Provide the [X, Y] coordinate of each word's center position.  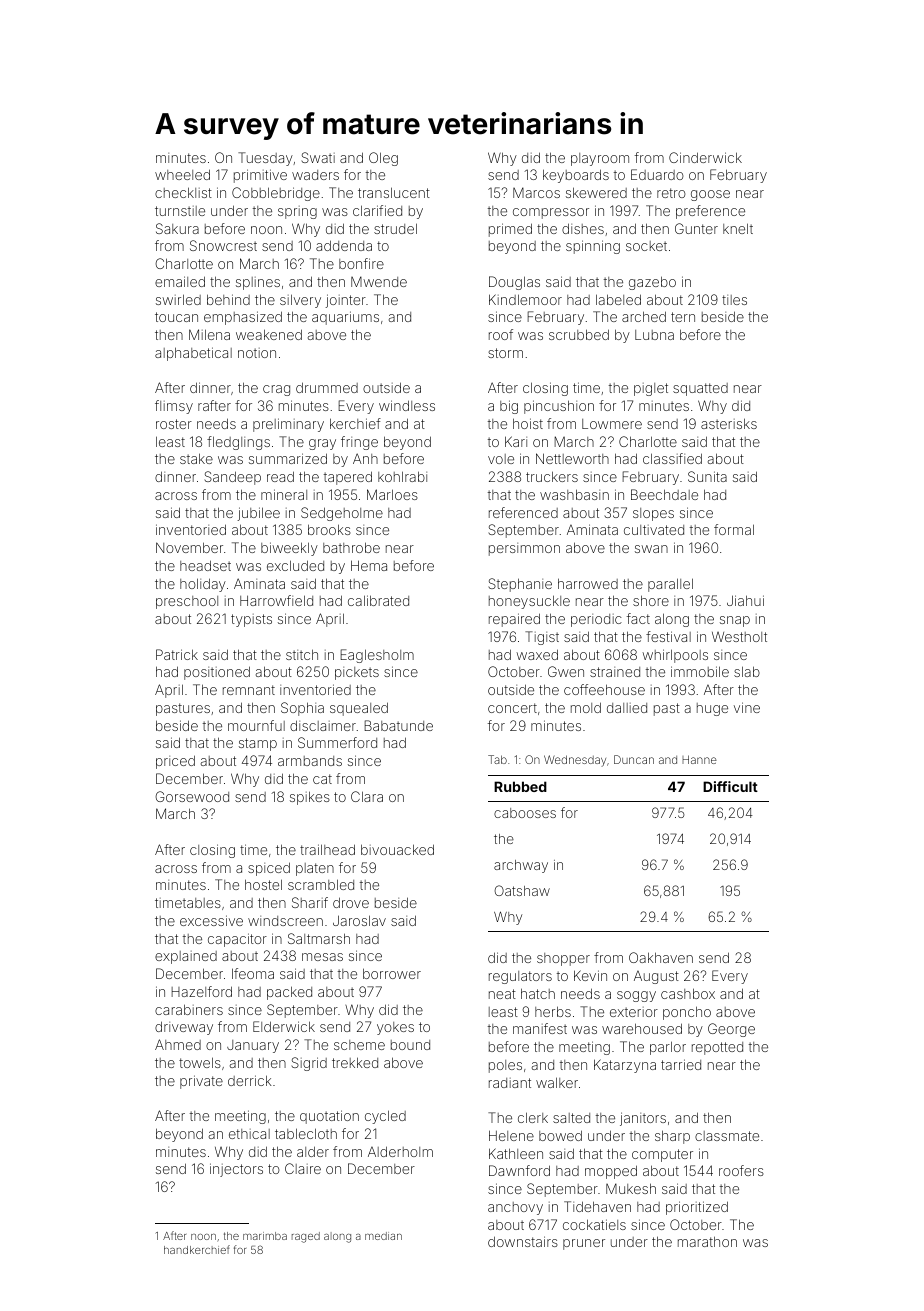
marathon [707, 1241]
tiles [734, 300]
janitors [643, 1119]
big [509, 407]
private [201, 1082]
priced [175, 762]
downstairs [523, 1241]
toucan [176, 317]
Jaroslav [359, 920]
